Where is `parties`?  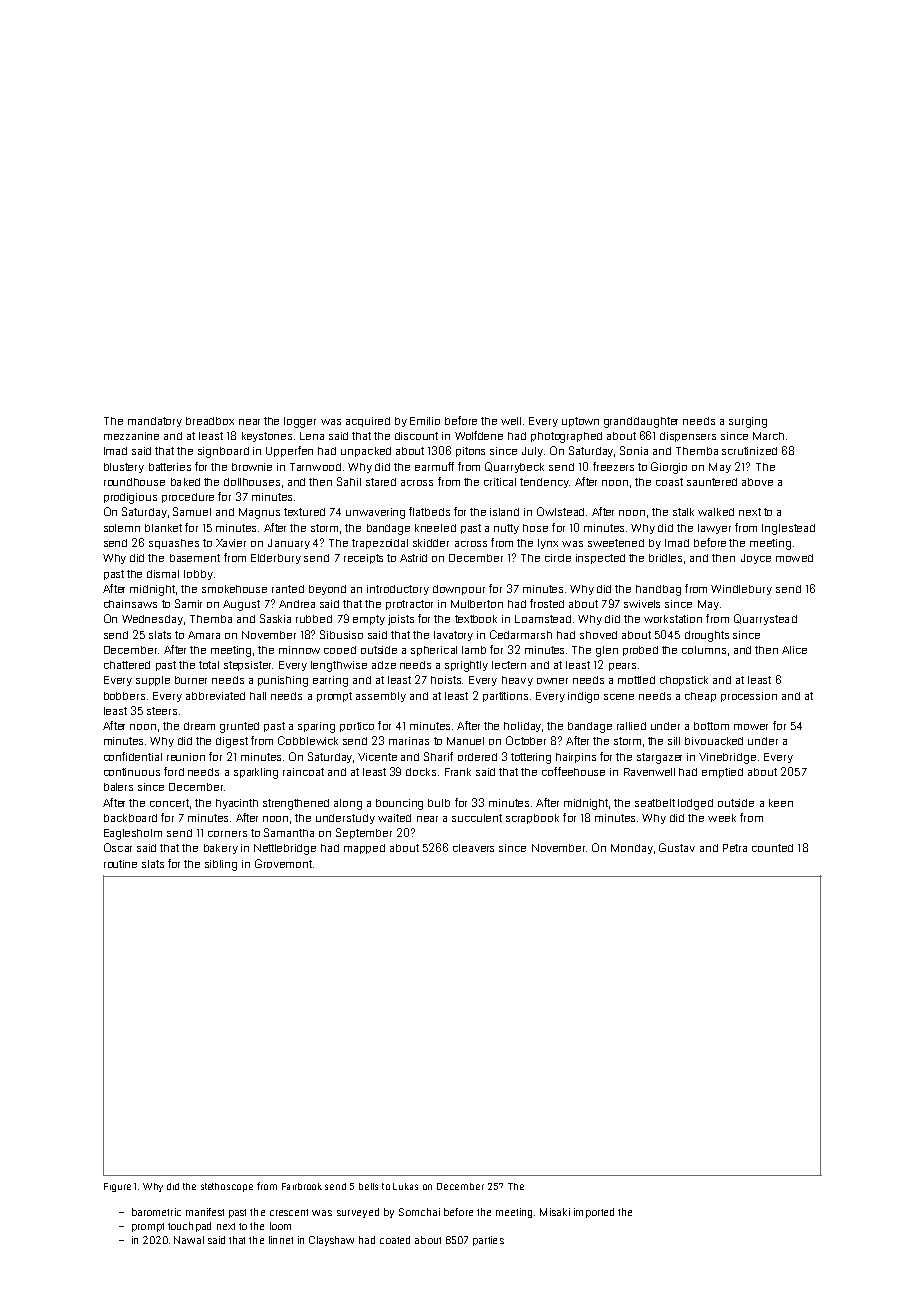
parties is located at coordinates (488, 1241).
